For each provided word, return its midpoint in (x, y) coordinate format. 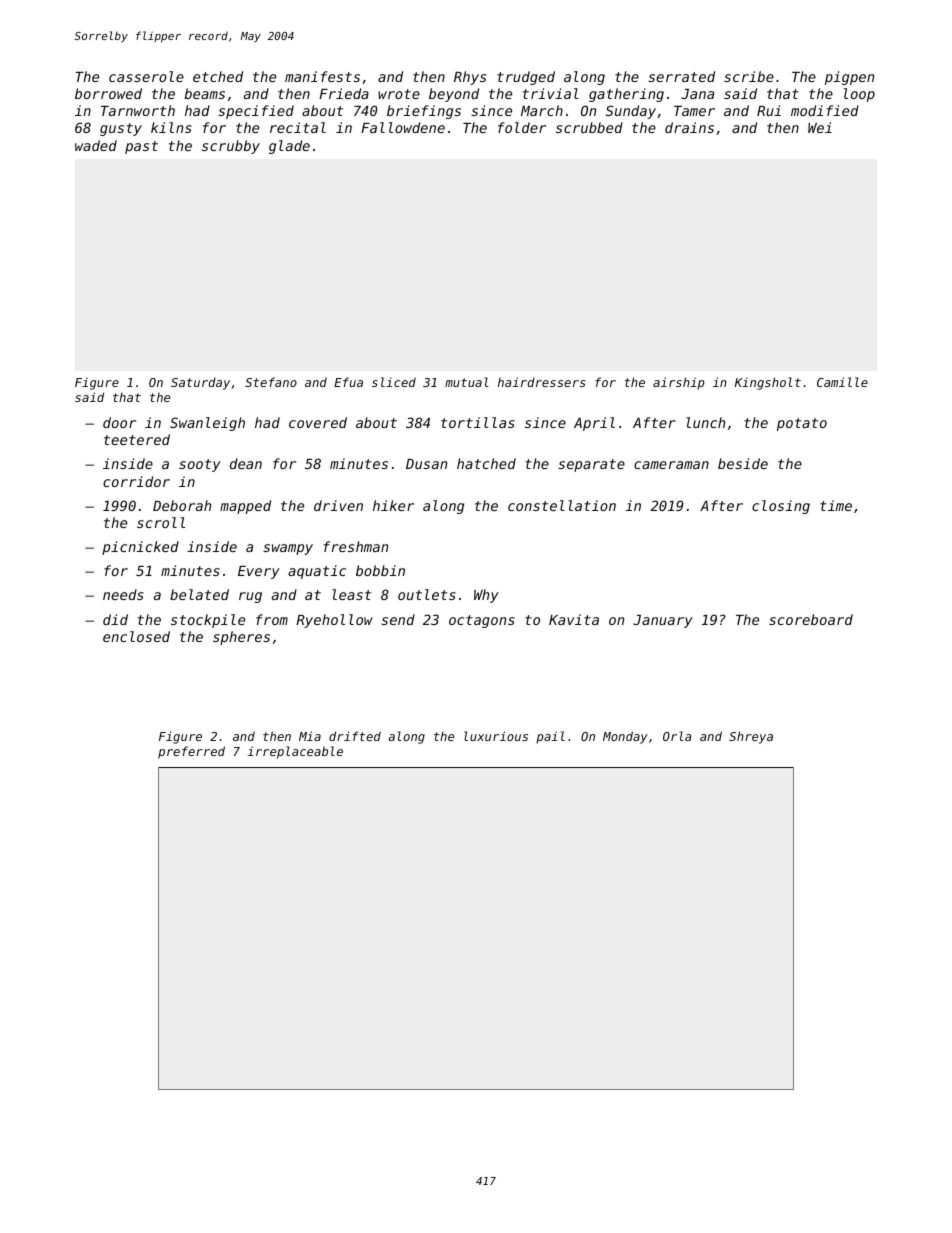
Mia (310, 736)
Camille (842, 382)
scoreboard (811, 619)
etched (218, 76)
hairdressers (542, 382)
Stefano (271, 382)
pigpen (849, 78)
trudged (526, 78)
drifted (355, 736)
